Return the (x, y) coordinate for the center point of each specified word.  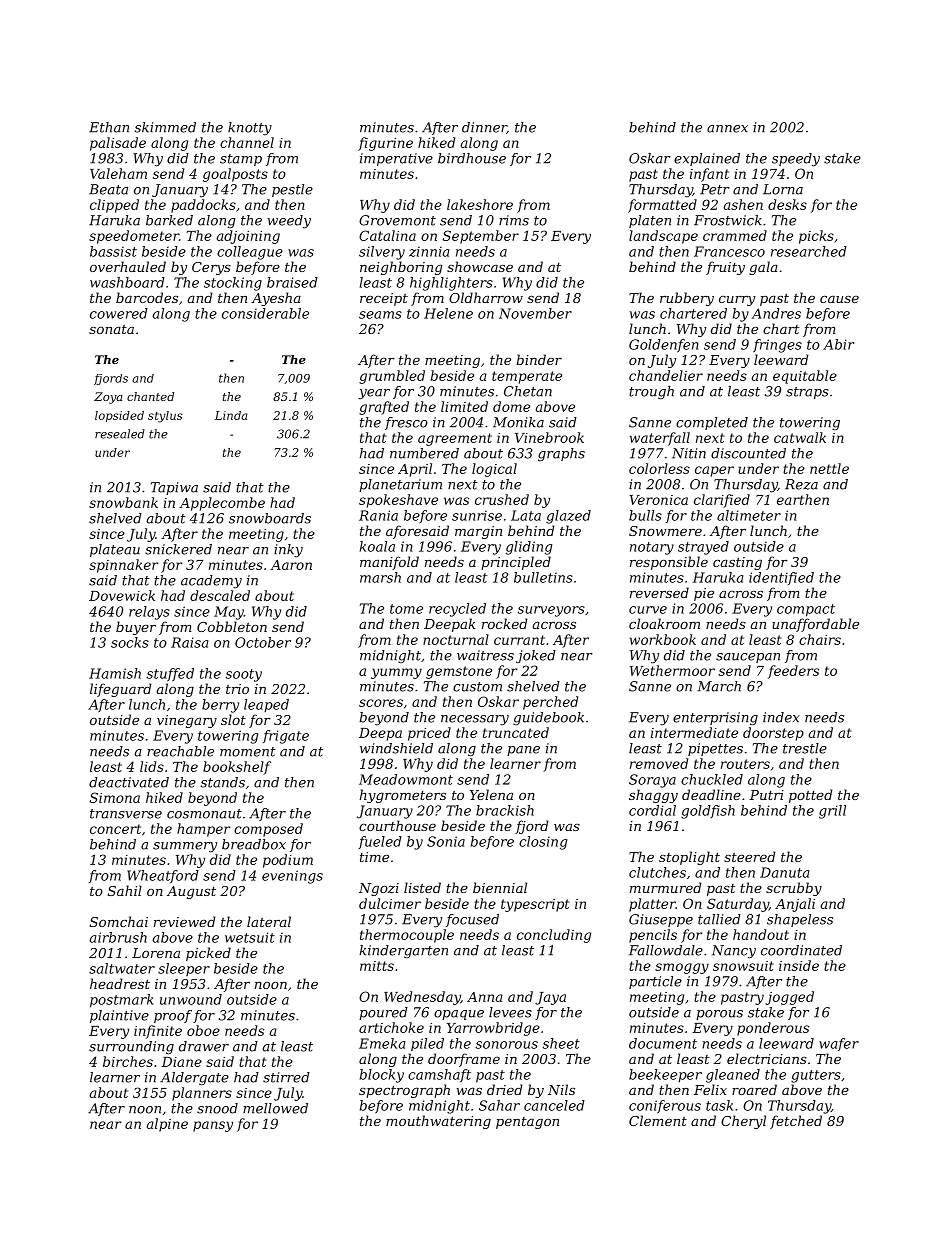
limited (464, 406)
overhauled (128, 266)
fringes (777, 346)
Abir (838, 344)
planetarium (400, 485)
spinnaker (124, 566)
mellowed (275, 1108)
